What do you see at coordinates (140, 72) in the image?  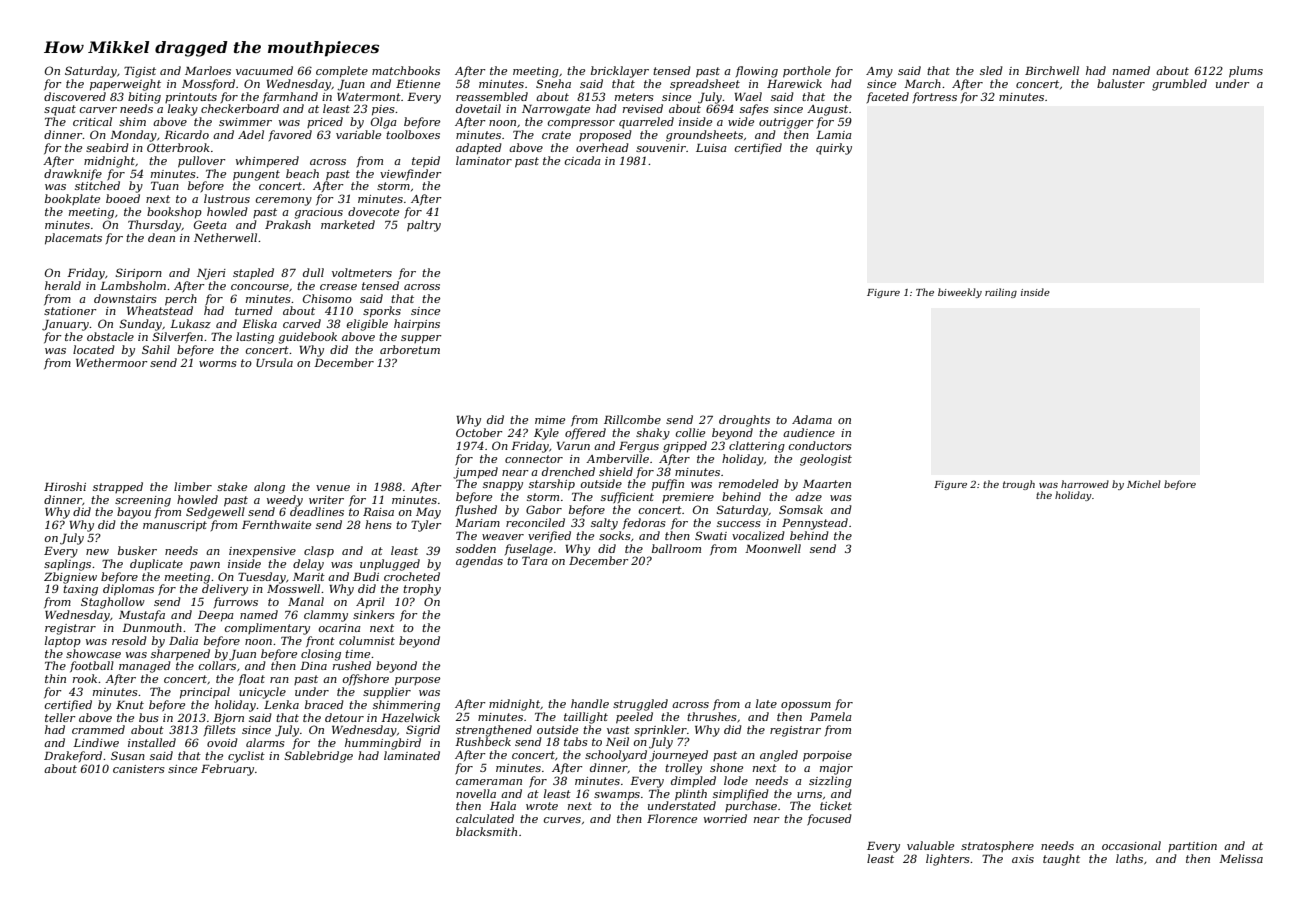 I see `Tigist` at bounding box center [140, 72].
